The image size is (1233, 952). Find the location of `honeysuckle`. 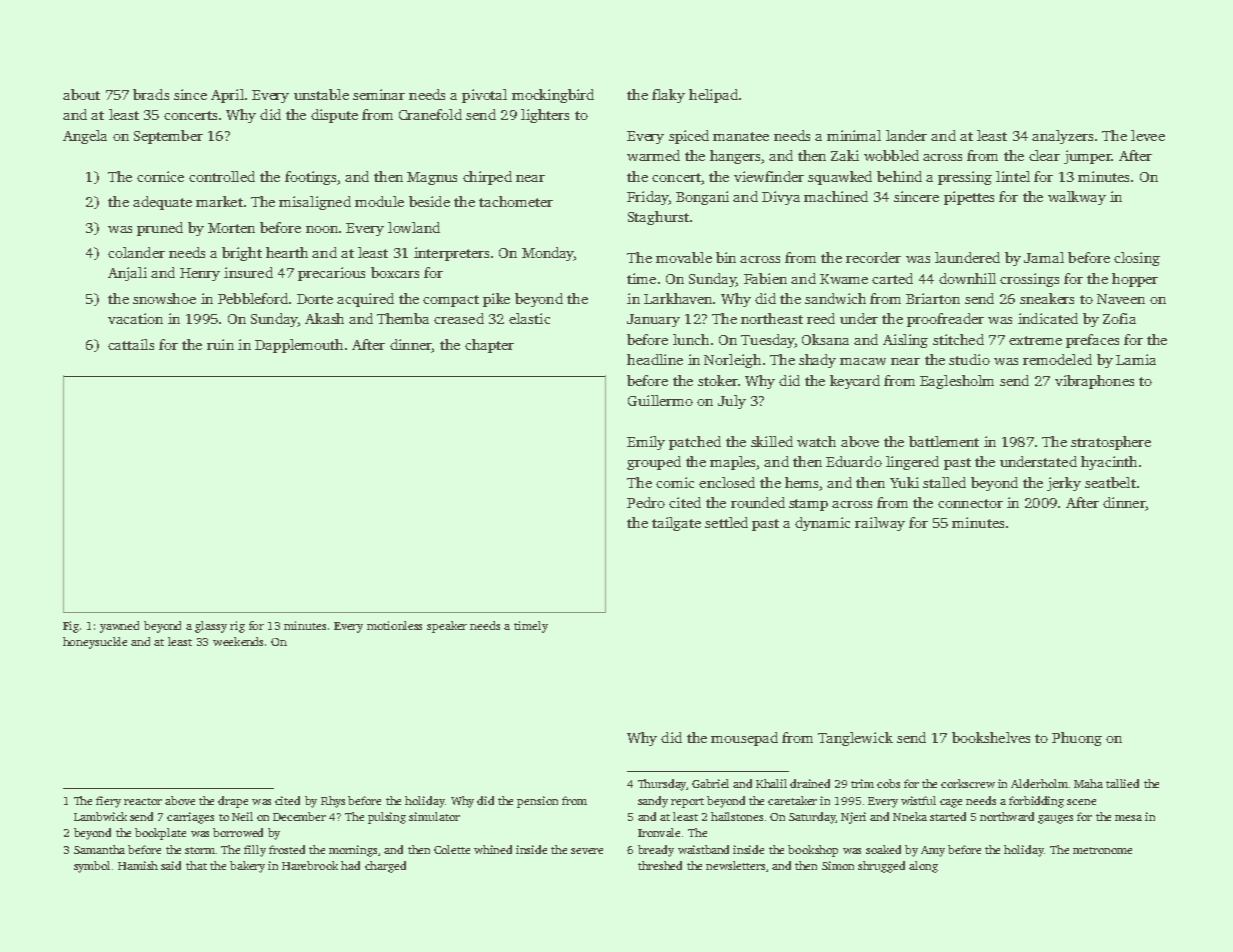

honeysuckle is located at coordinates (95, 643).
